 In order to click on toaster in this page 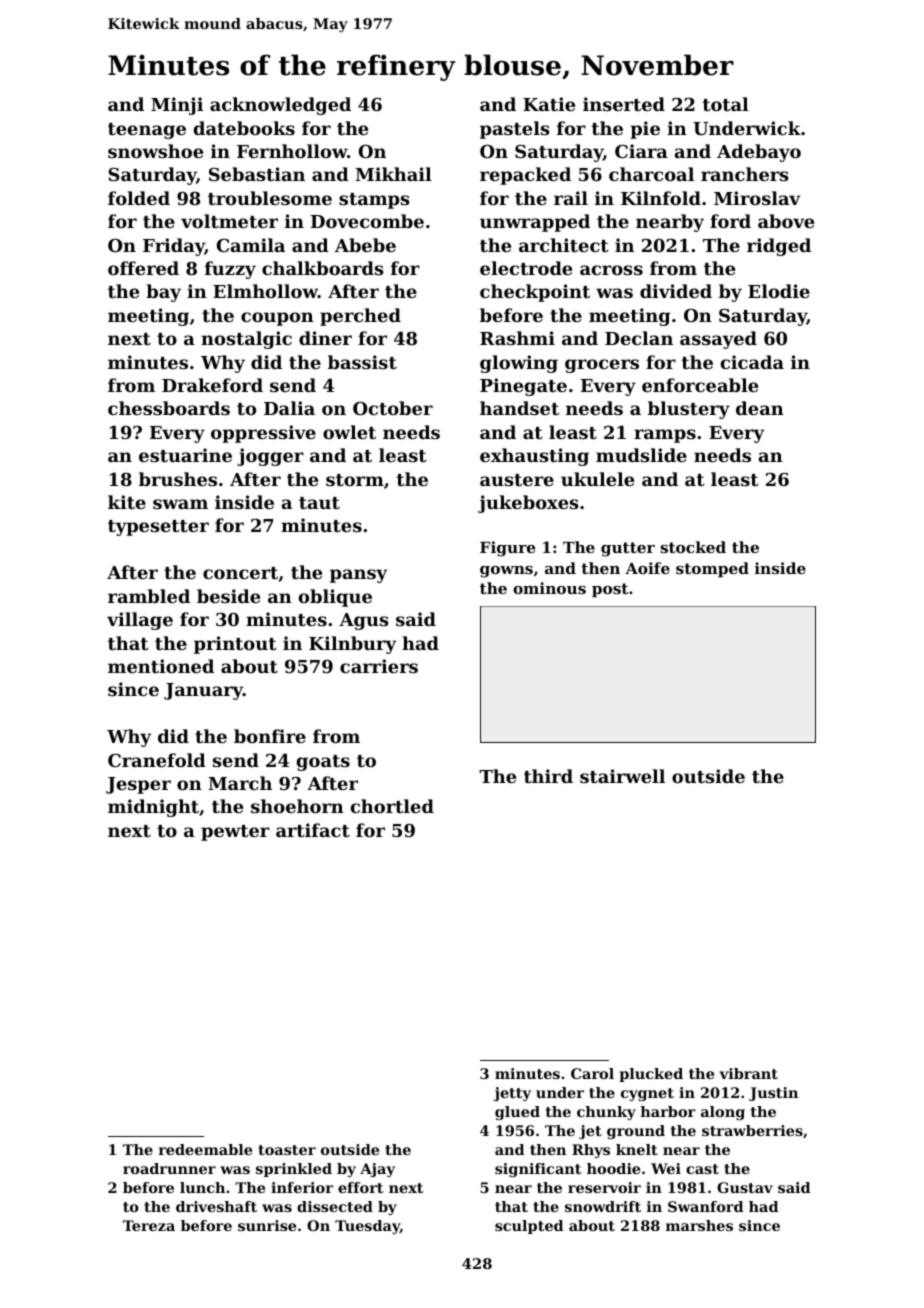, I will do `click(287, 1150)`.
